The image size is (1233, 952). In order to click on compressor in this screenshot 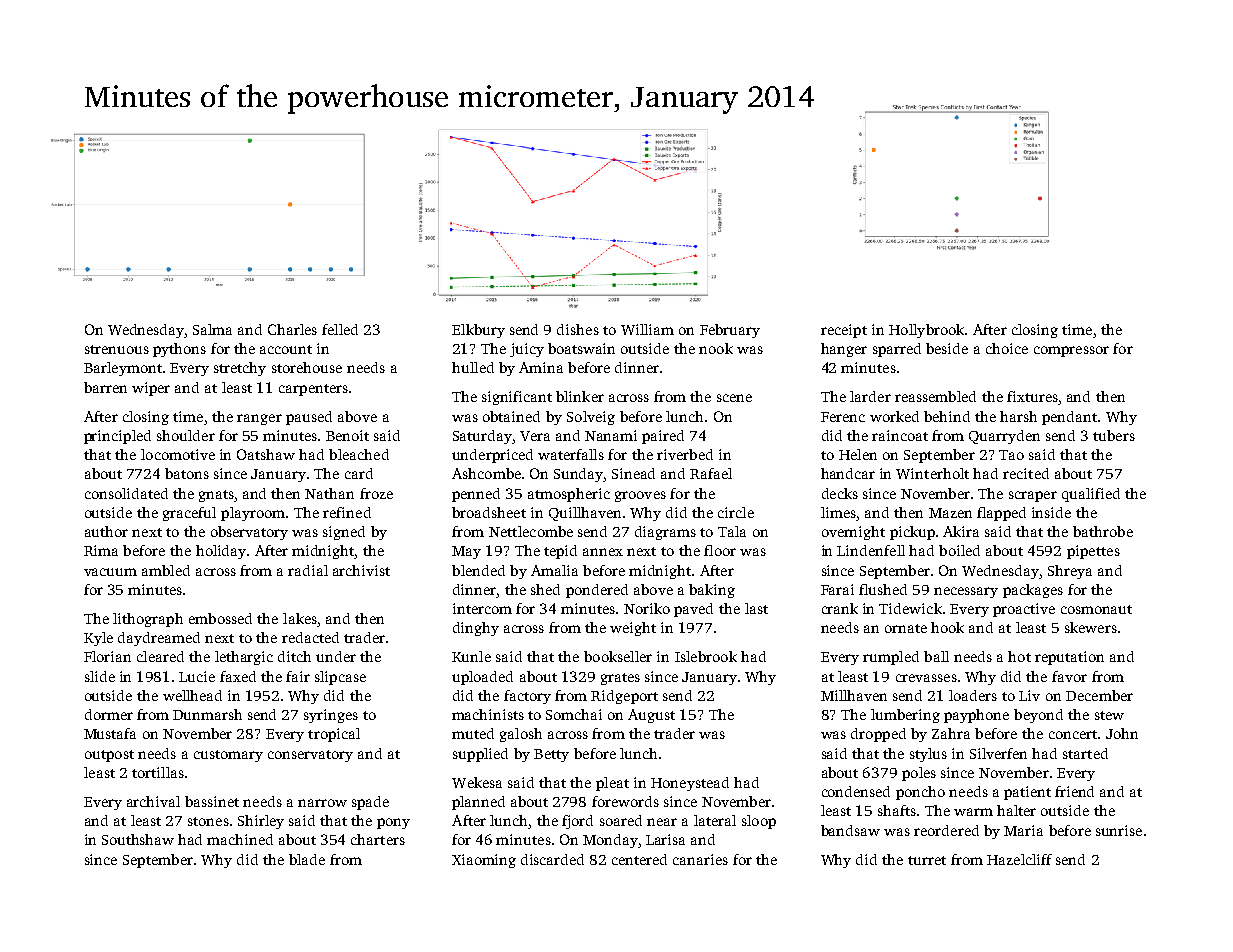, I will do `click(1071, 351)`.
